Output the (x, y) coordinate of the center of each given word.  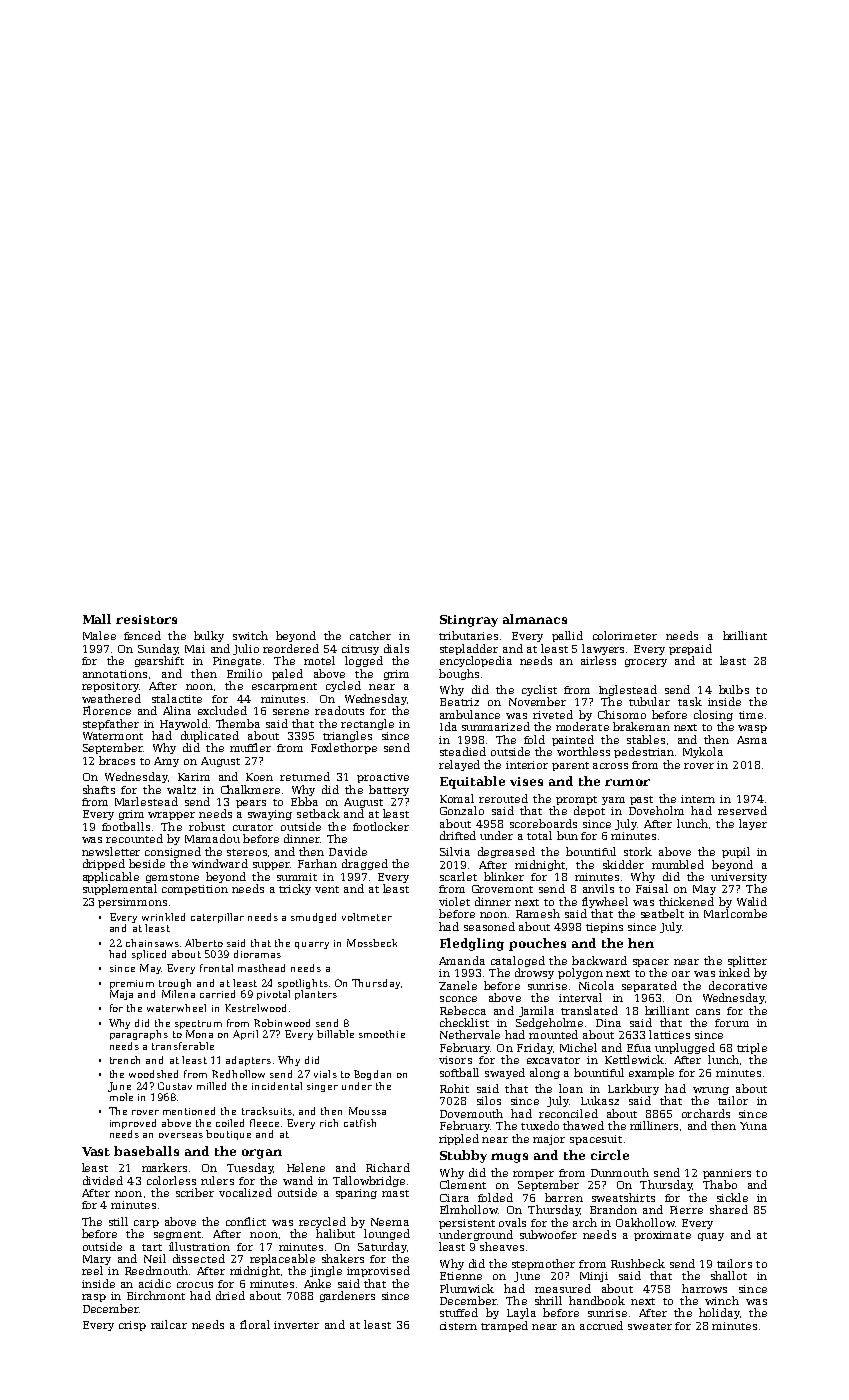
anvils (598, 888)
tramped (504, 1326)
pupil (736, 852)
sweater (650, 1326)
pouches (537, 944)
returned (305, 776)
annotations (115, 674)
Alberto (204, 943)
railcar (169, 1324)
